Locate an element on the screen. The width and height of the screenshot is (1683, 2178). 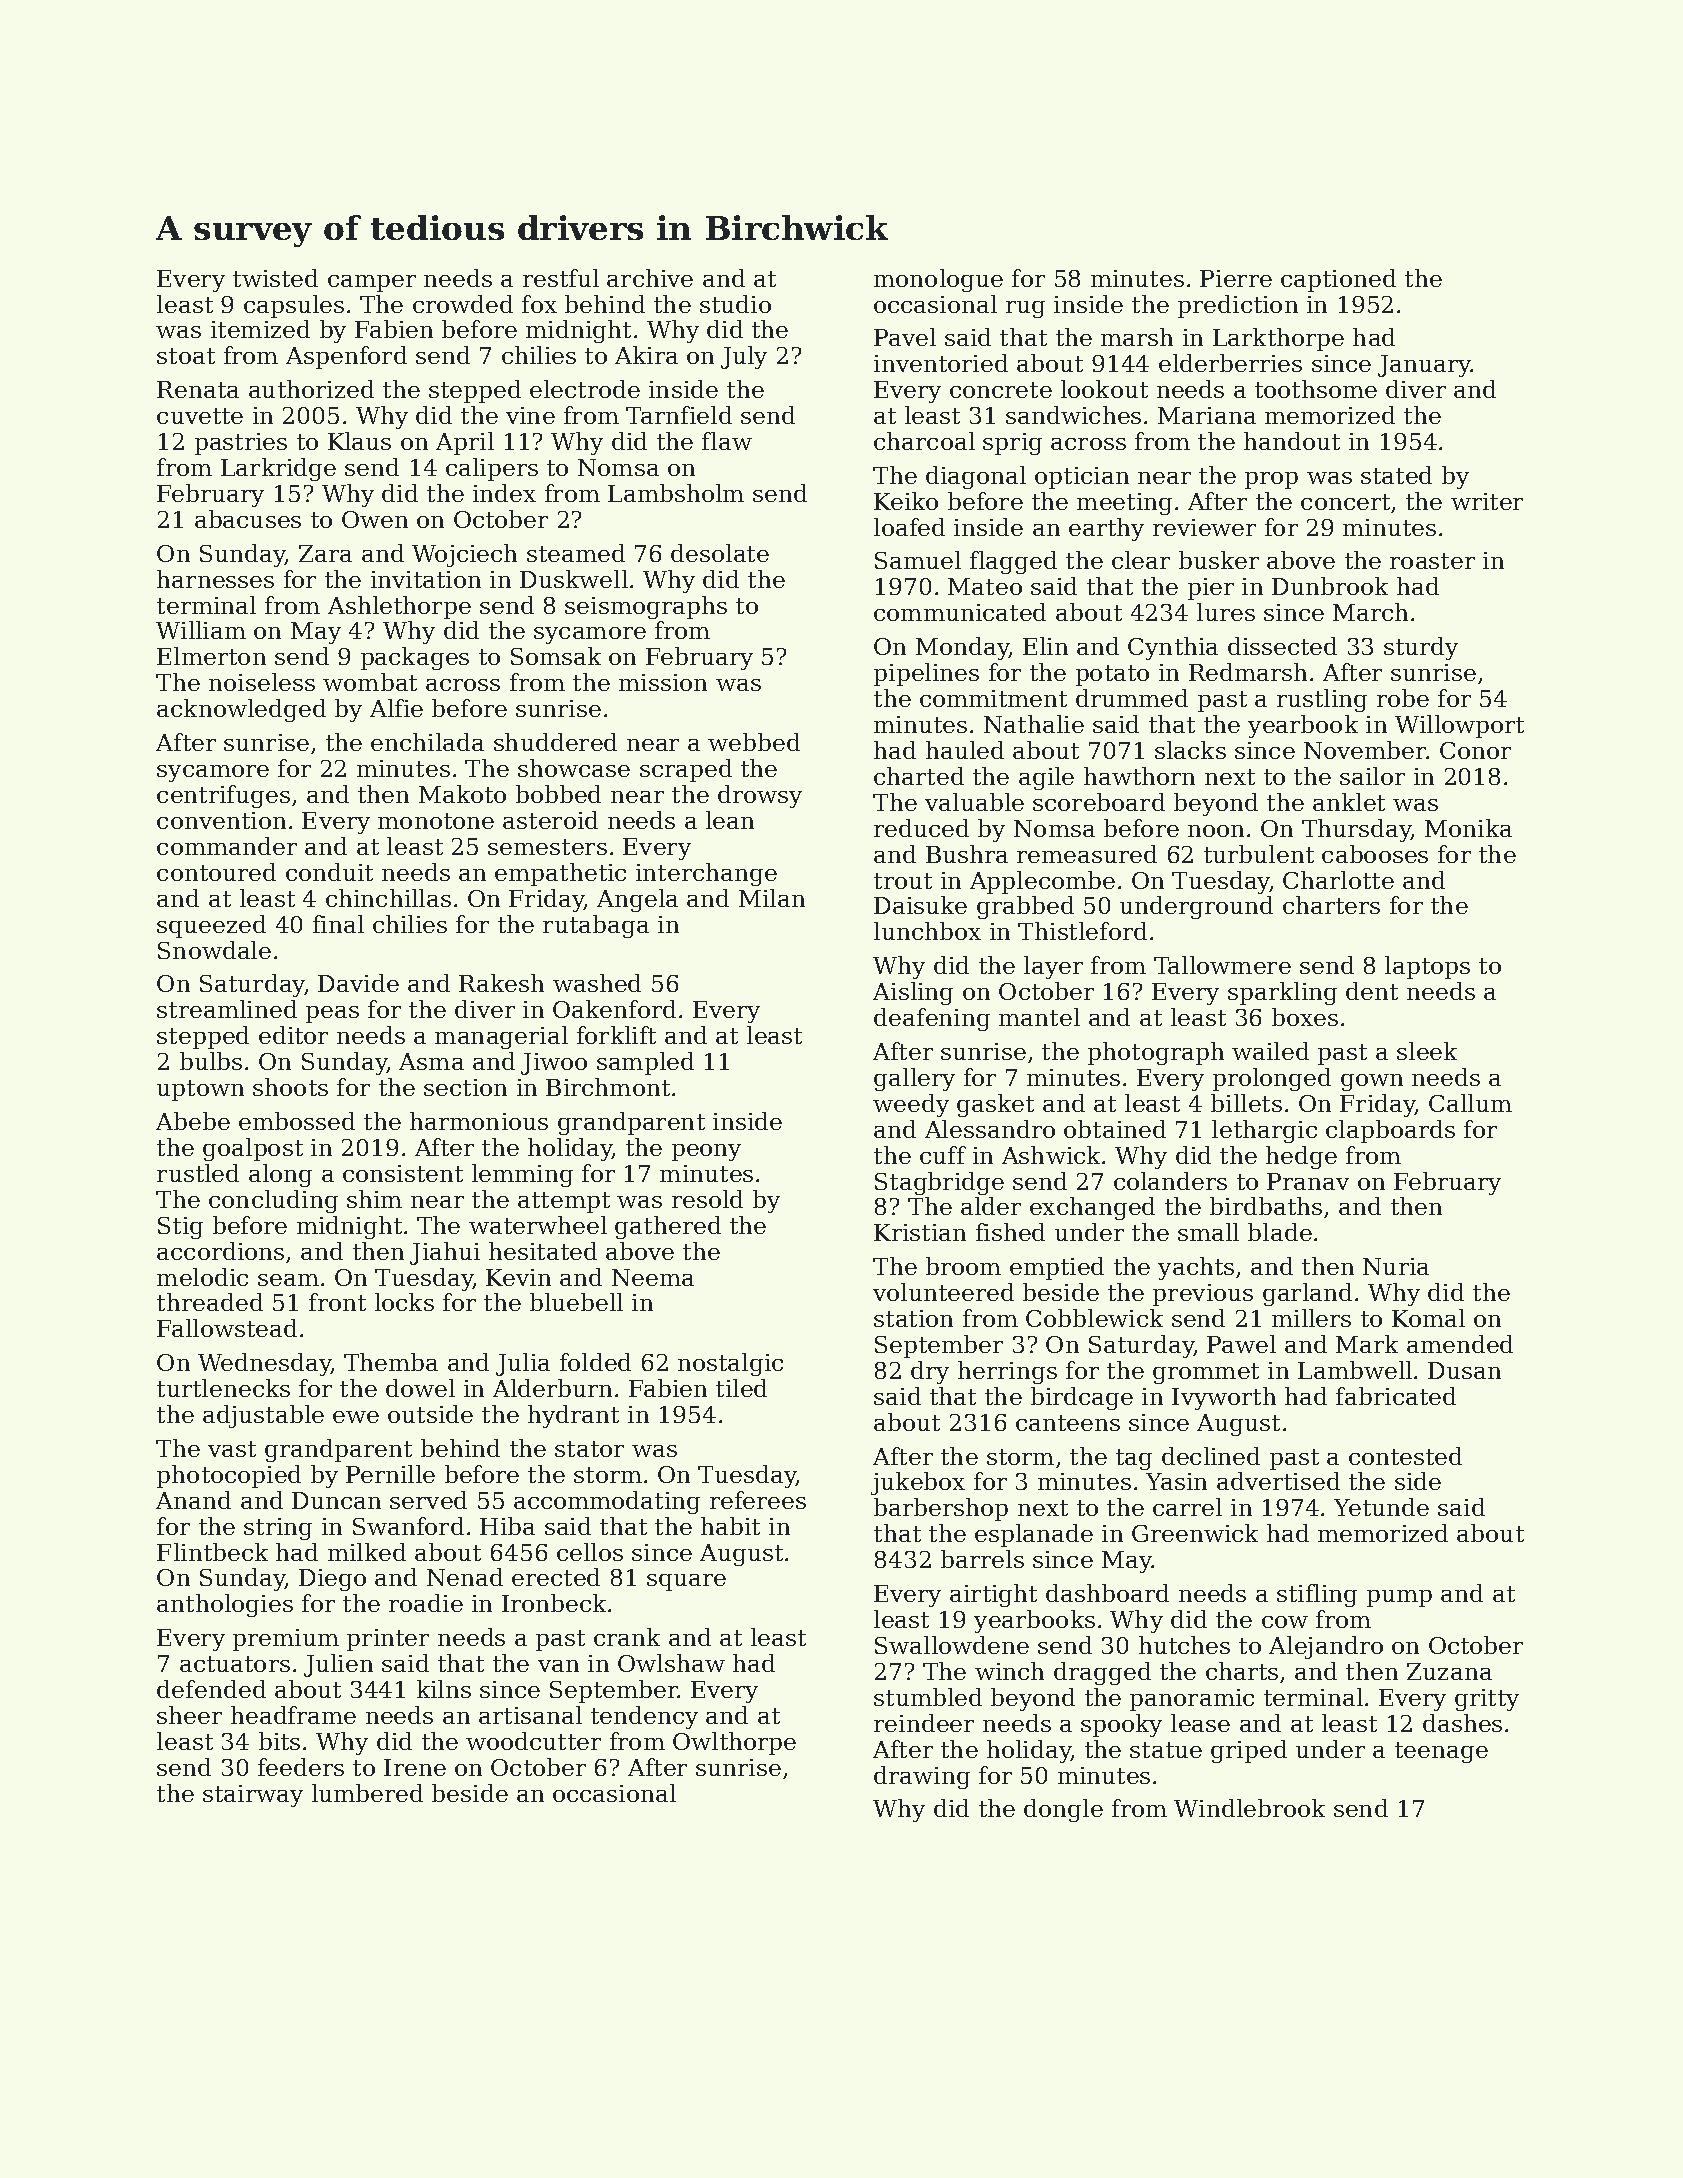
sampled is located at coordinates (645, 1063).
